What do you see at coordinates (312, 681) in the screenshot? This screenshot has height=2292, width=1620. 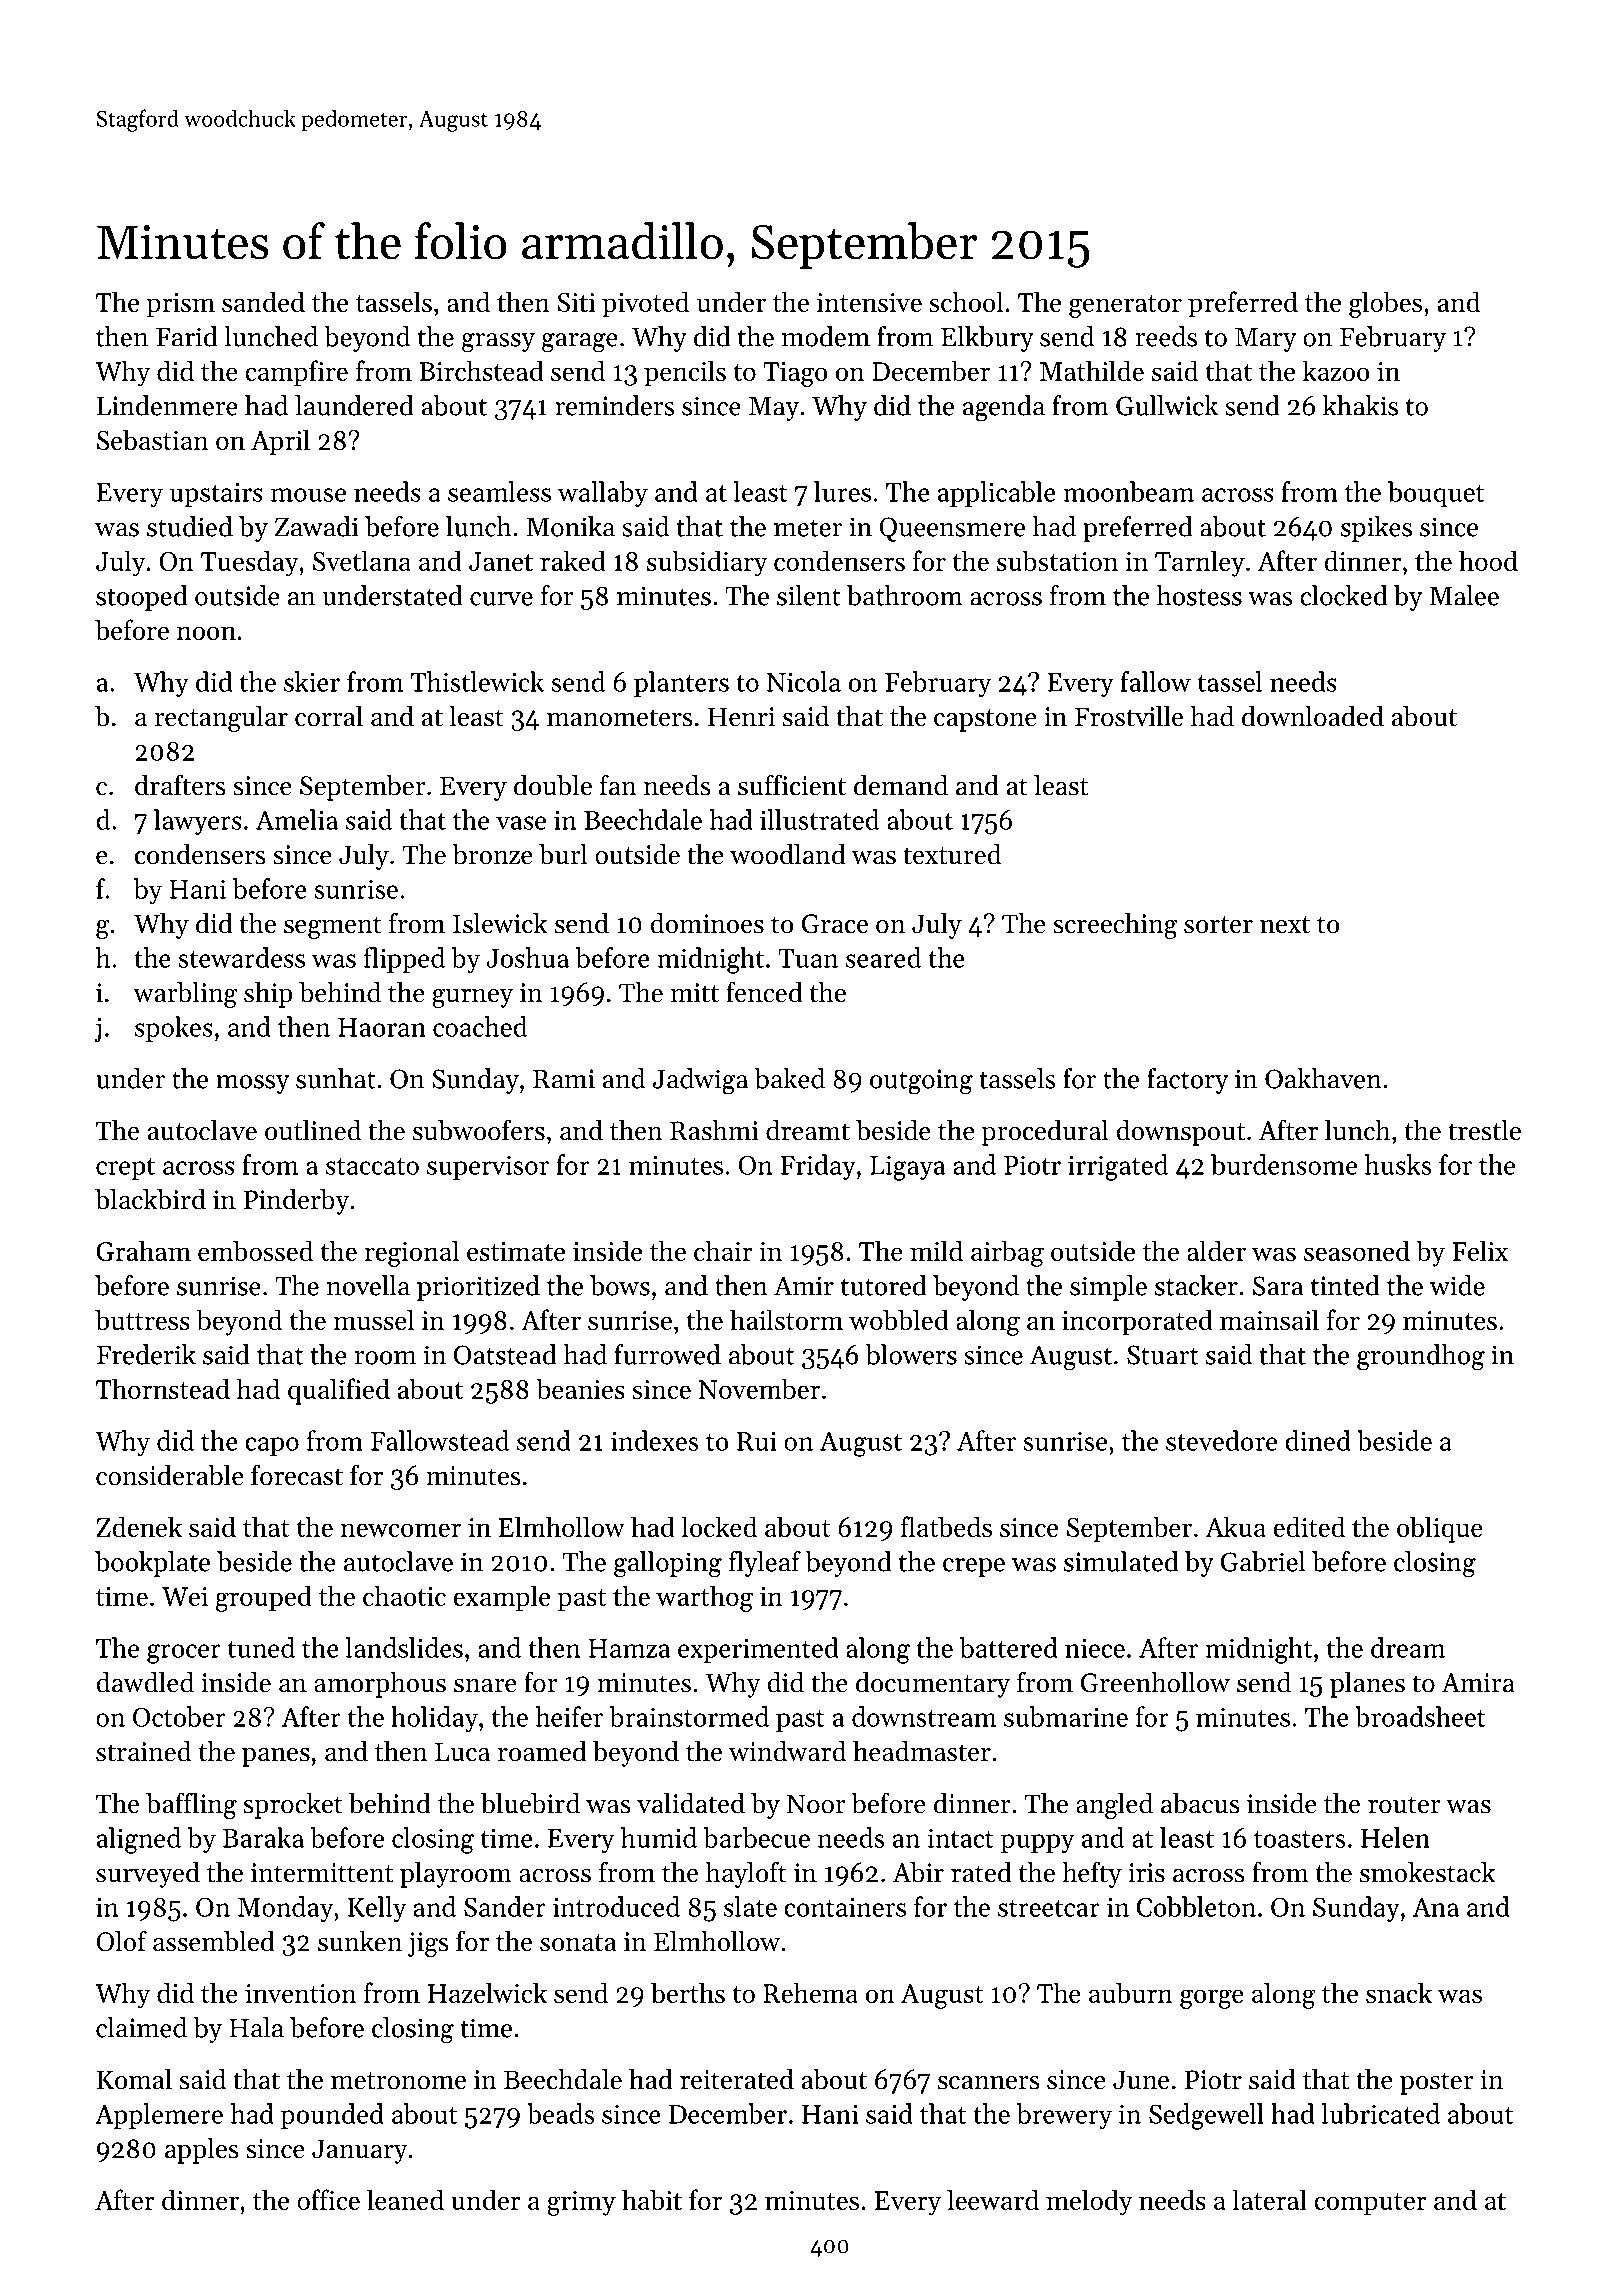 I see `skier` at bounding box center [312, 681].
